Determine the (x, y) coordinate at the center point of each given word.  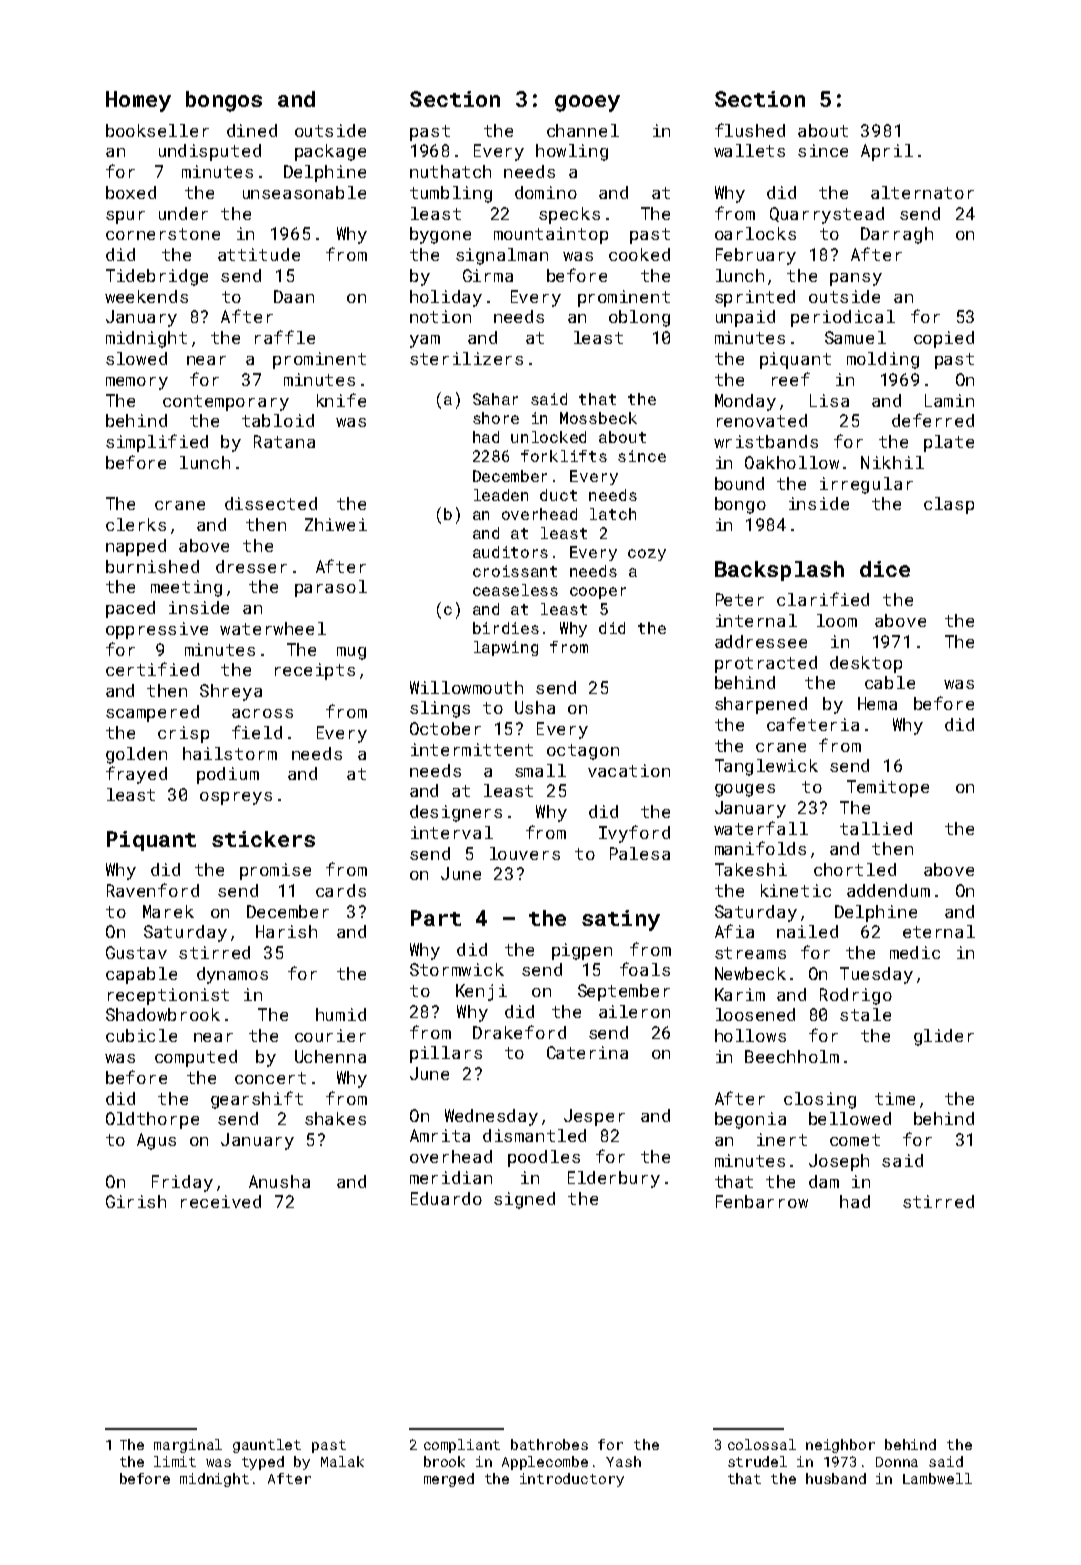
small (540, 770)
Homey (138, 101)
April (887, 152)
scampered (152, 713)
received (221, 1201)
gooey (587, 103)
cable (890, 682)
